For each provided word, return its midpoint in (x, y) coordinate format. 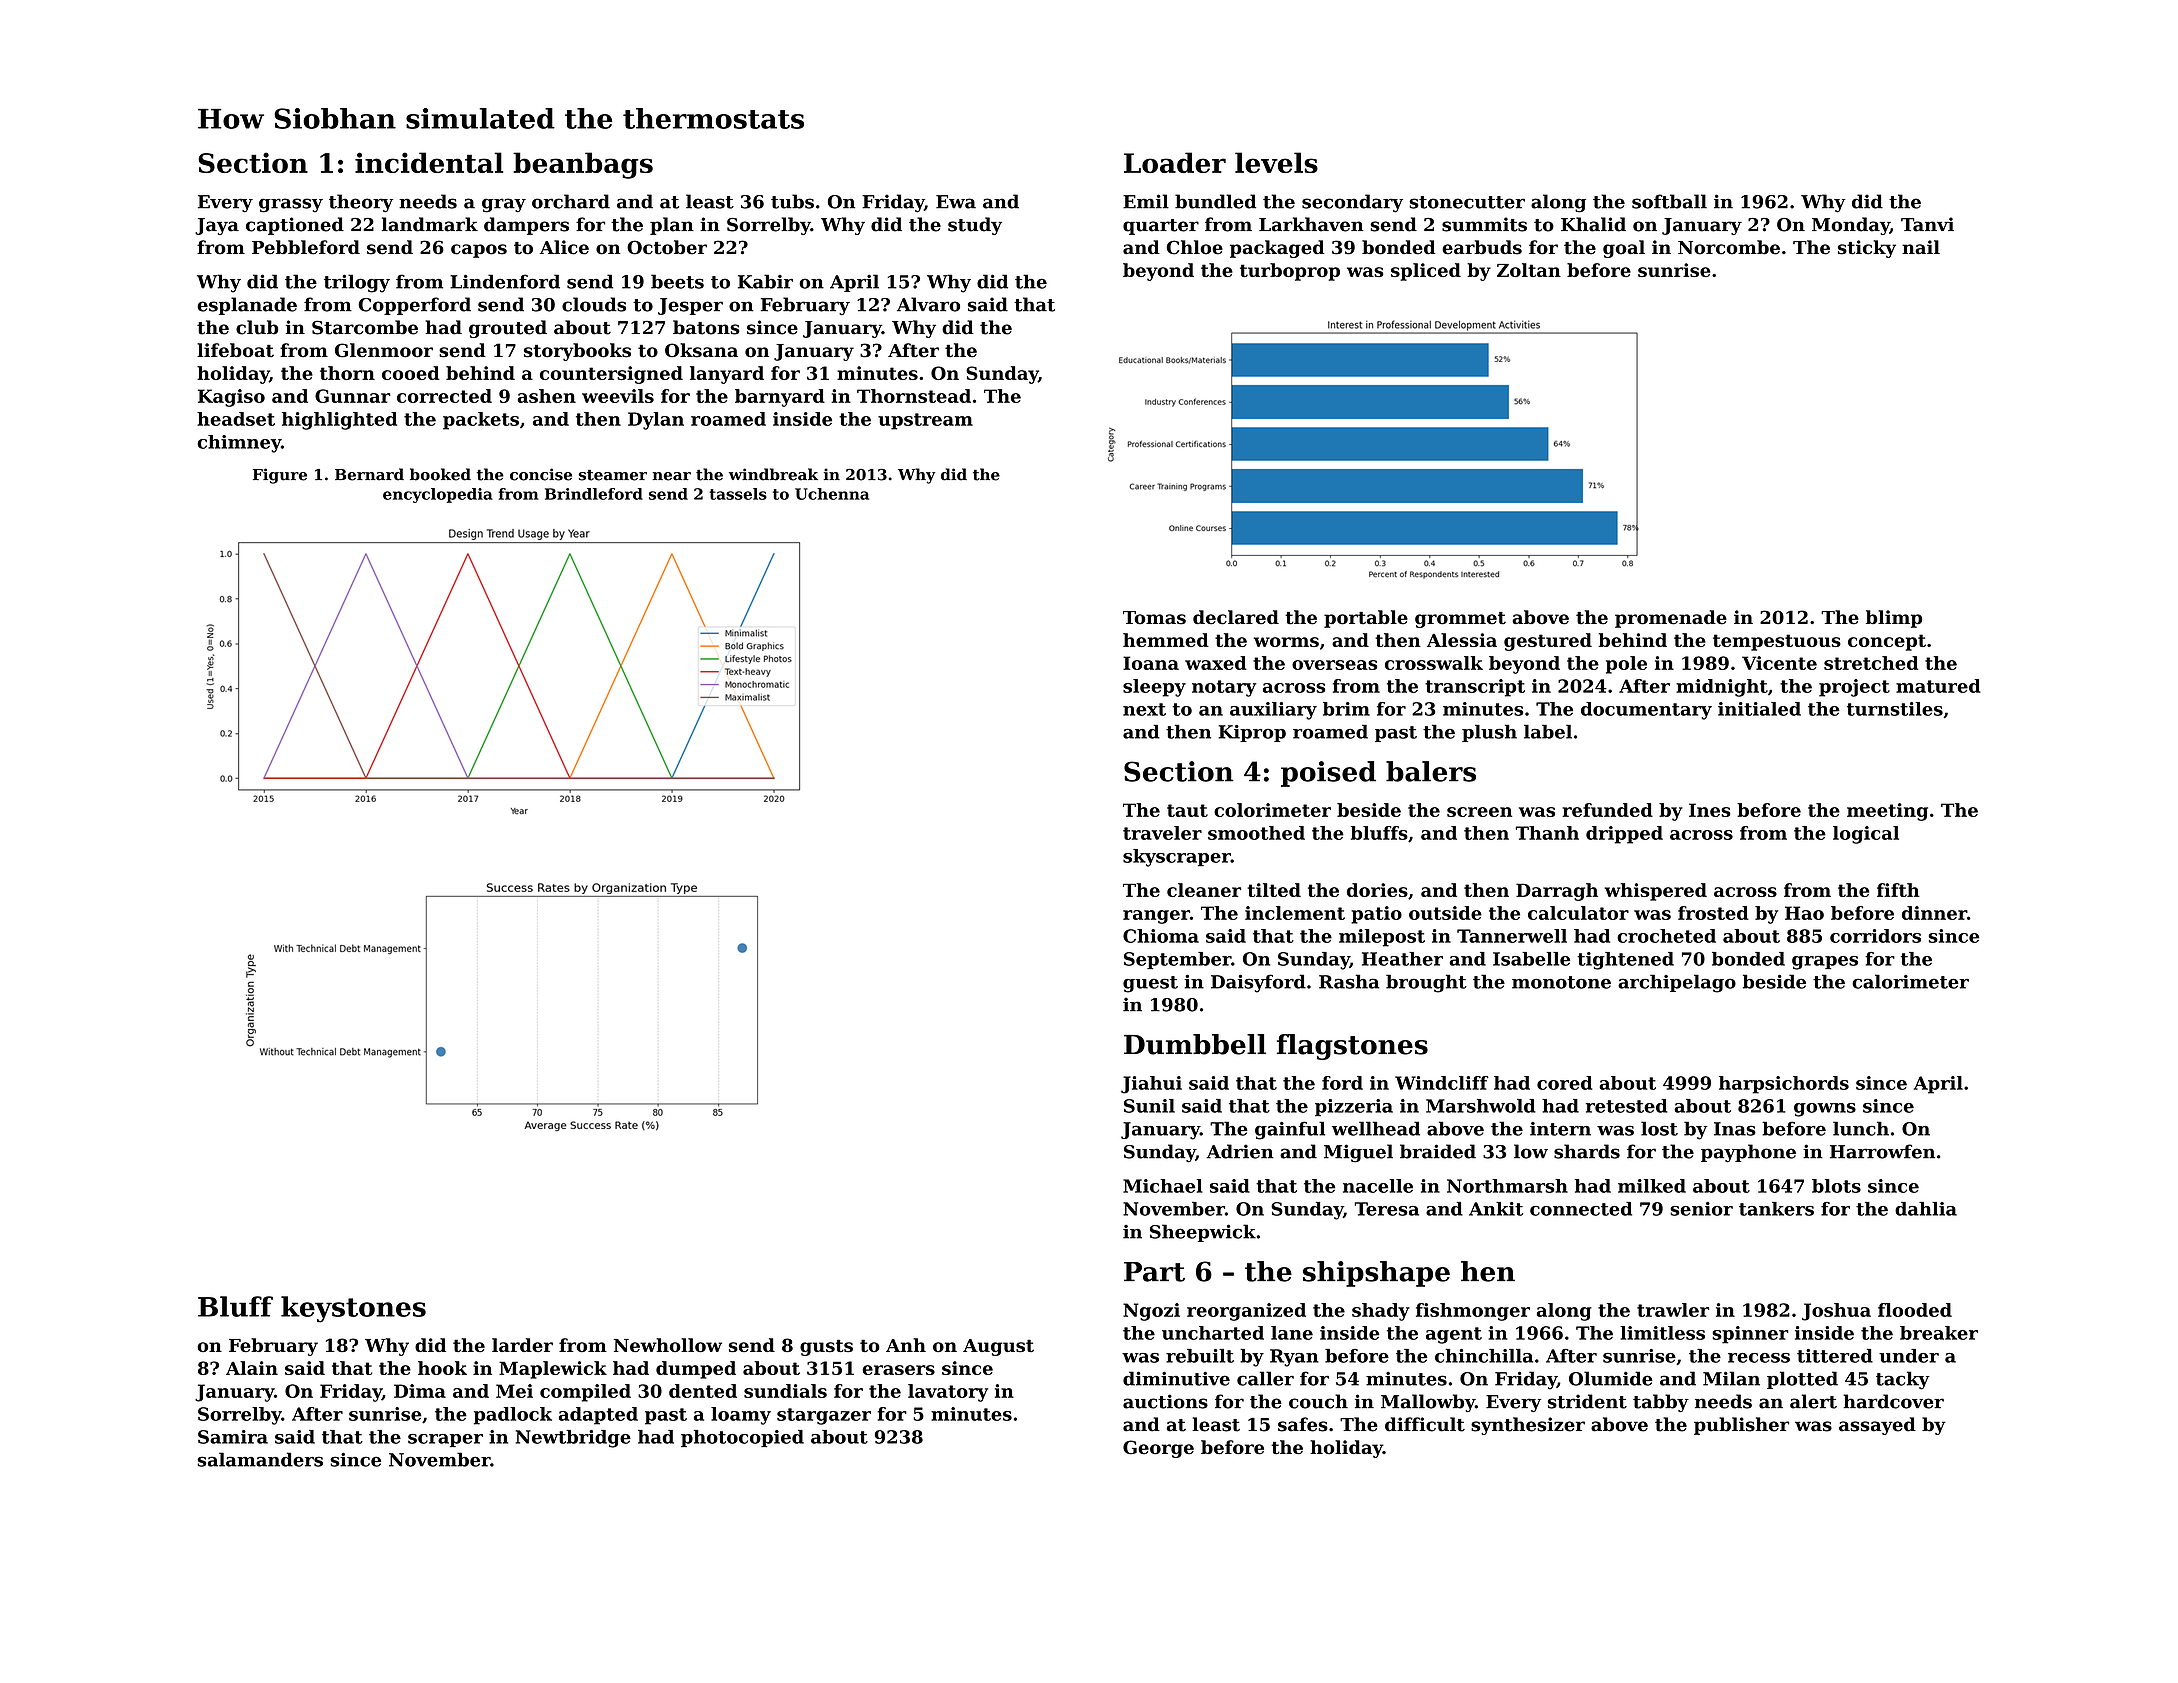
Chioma (1161, 936)
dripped (1624, 835)
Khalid (1593, 224)
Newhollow (668, 1345)
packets (481, 421)
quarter (1161, 227)
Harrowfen (1882, 1151)
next (1144, 709)
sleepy (1154, 688)
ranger (1156, 917)
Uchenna (832, 494)
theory (361, 203)
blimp (1894, 619)
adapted (598, 1416)
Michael (1163, 1186)
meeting (1887, 812)
